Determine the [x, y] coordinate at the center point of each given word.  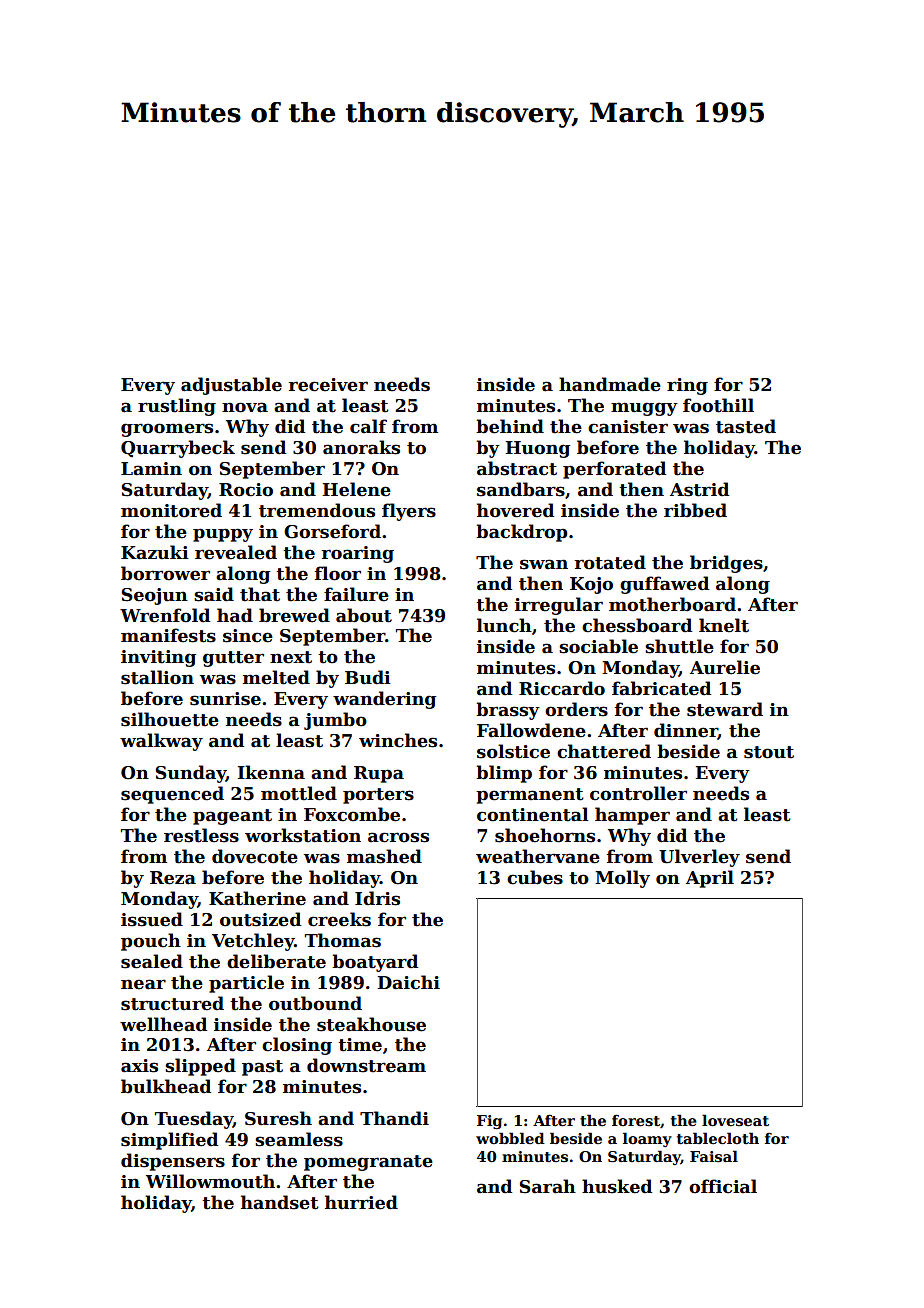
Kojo [591, 585]
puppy [223, 535]
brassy [508, 711]
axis [139, 1066]
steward [725, 709]
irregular [559, 606]
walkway [161, 742]
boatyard [375, 963]
